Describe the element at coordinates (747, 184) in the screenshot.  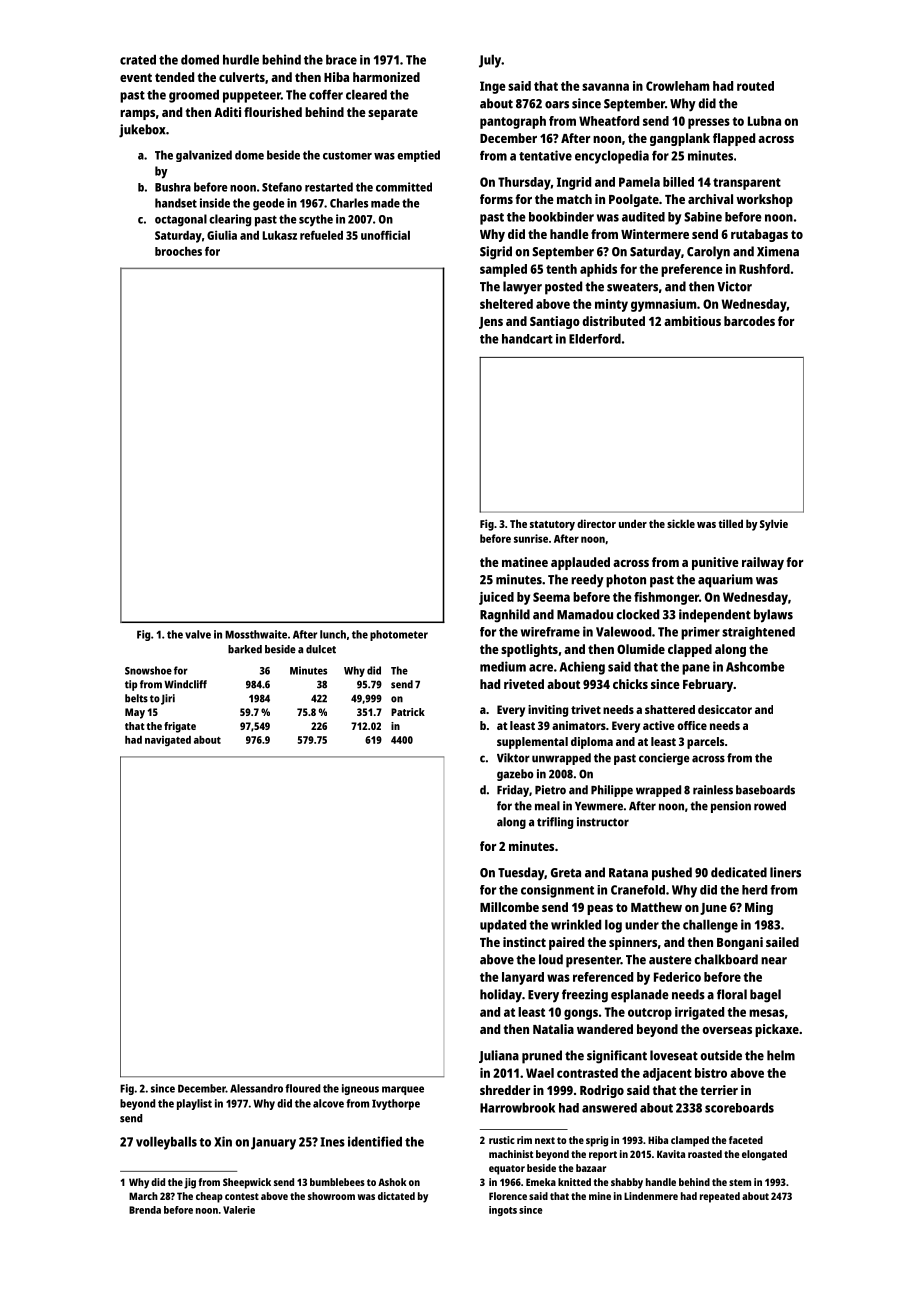
I see `transparent` at that location.
